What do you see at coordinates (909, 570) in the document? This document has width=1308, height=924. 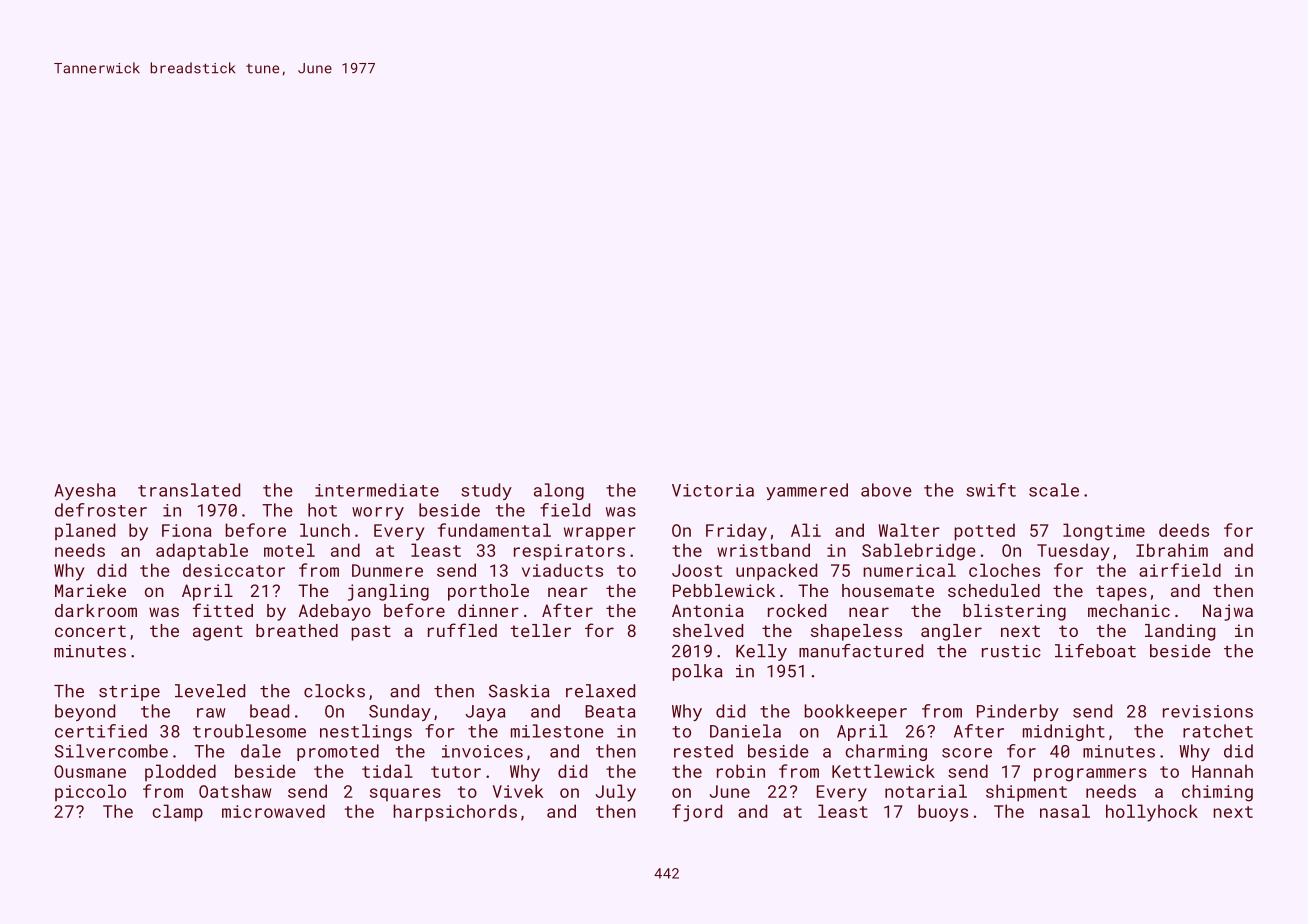 I see `numerical` at bounding box center [909, 570].
